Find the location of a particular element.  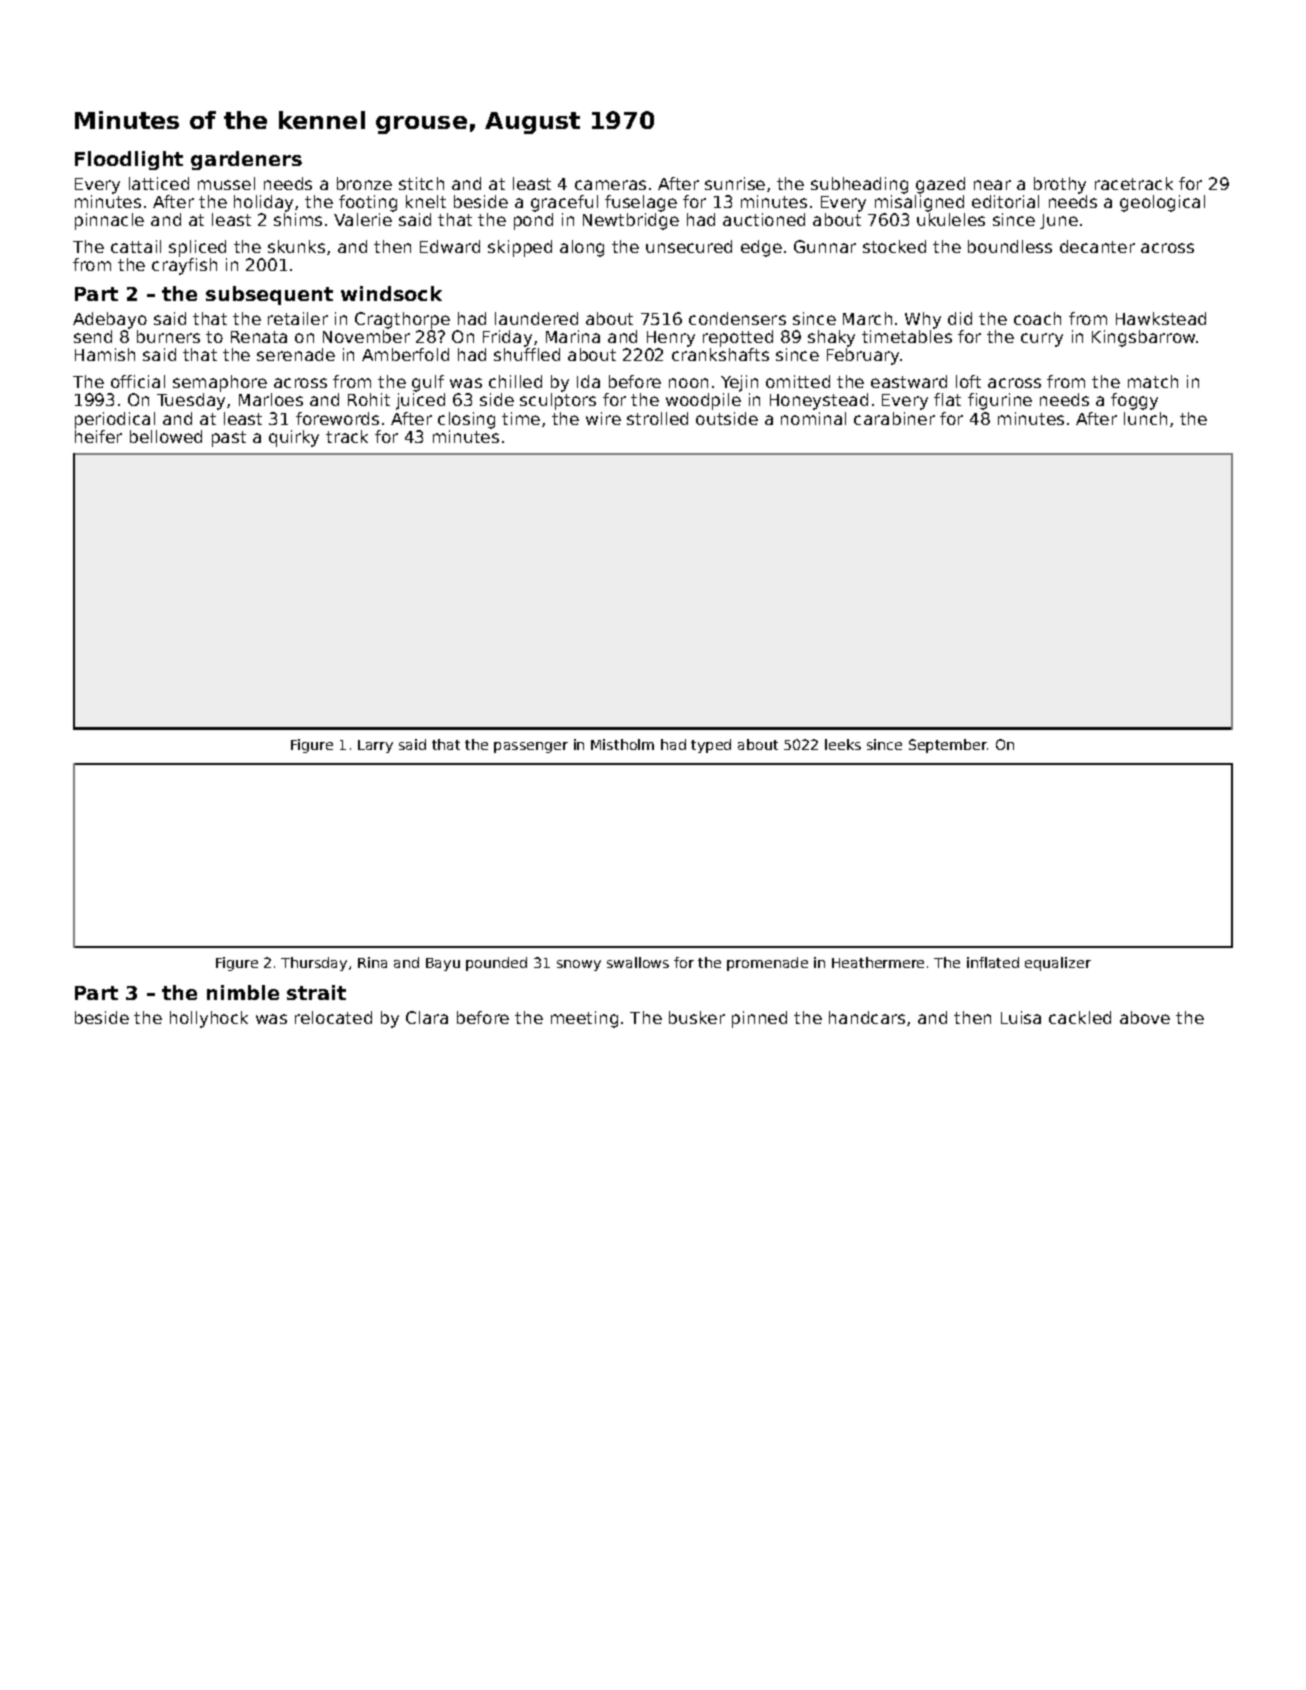

relocated is located at coordinates (333, 1017).
